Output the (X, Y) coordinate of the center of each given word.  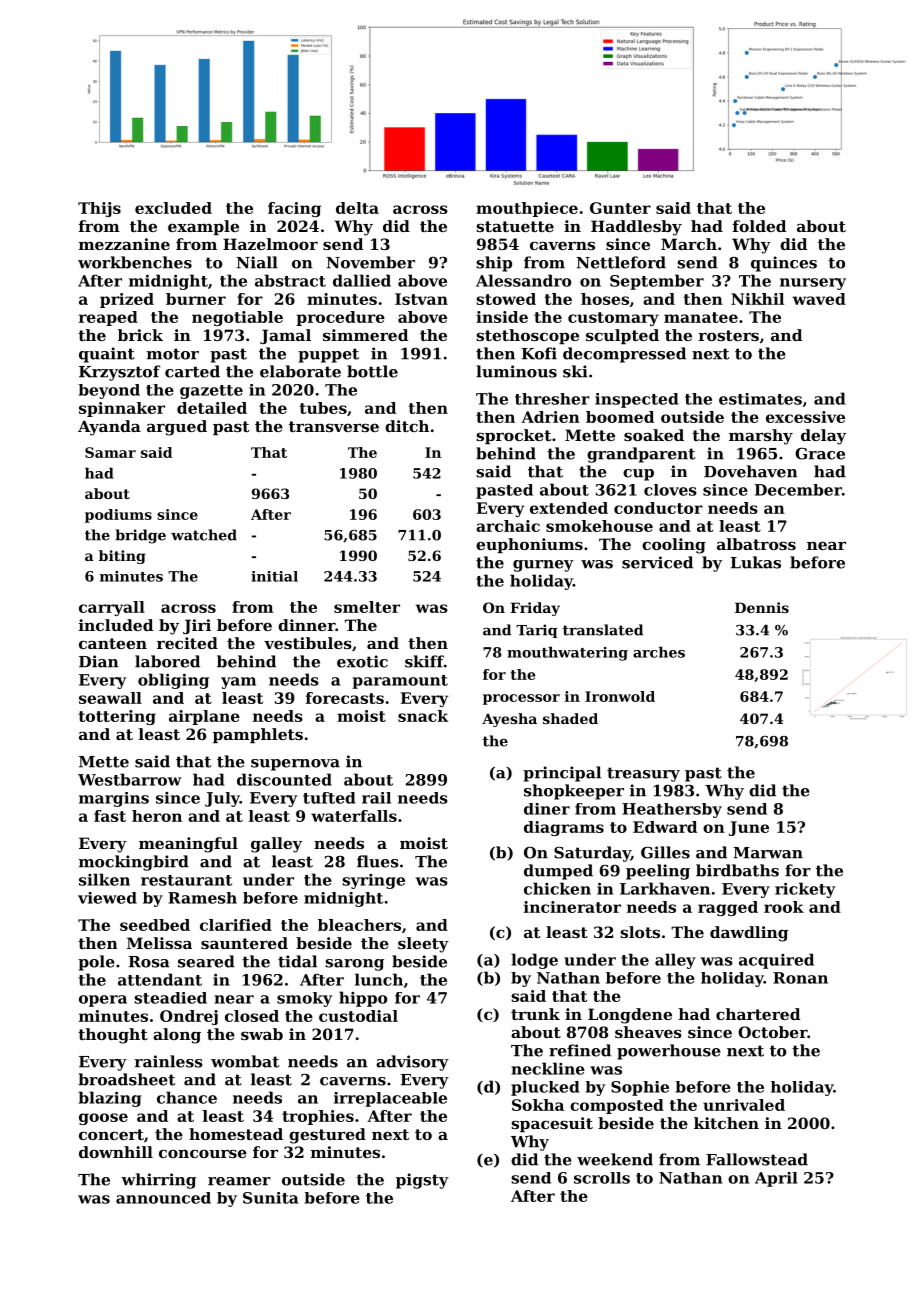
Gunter (620, 208)
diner (547, 809)
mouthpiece (527, 209)
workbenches (135, 262)
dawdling (749, 934)
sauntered (244, 943)
